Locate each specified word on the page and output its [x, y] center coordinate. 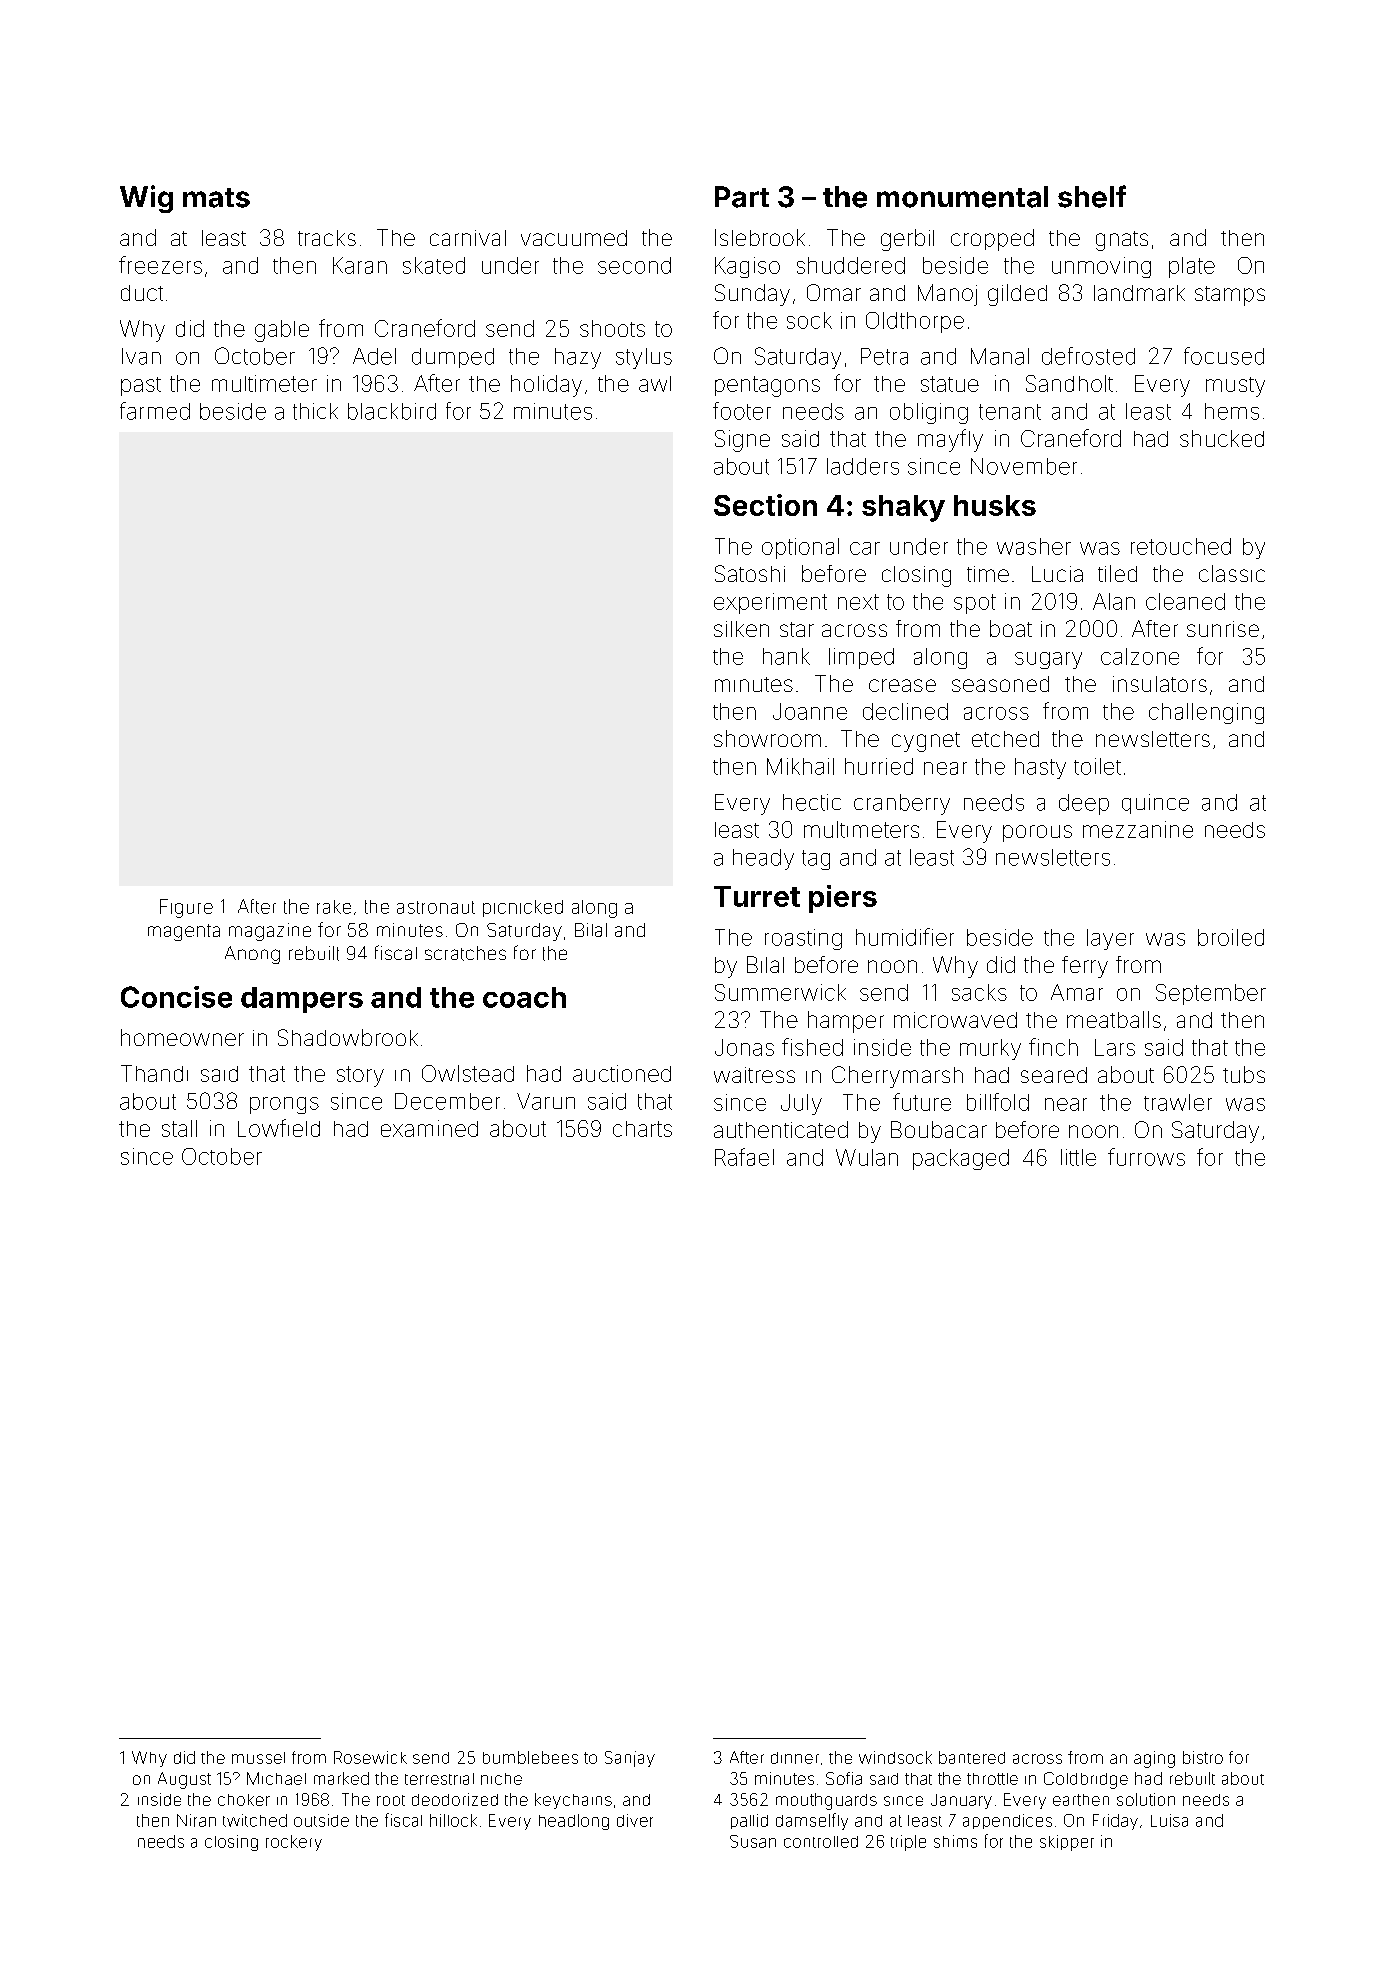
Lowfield [279, 1128]
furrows [1146, 1157]
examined [429, 1128]
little [1078, 1157]
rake [334, 907]
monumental [962, 197]
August [184, 1780]
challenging [1206, 713]
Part [742, 197]
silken [741, 629]
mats [216, 198]
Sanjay [630, 1759]
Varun [546, 1101]
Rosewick [370, 1757]
